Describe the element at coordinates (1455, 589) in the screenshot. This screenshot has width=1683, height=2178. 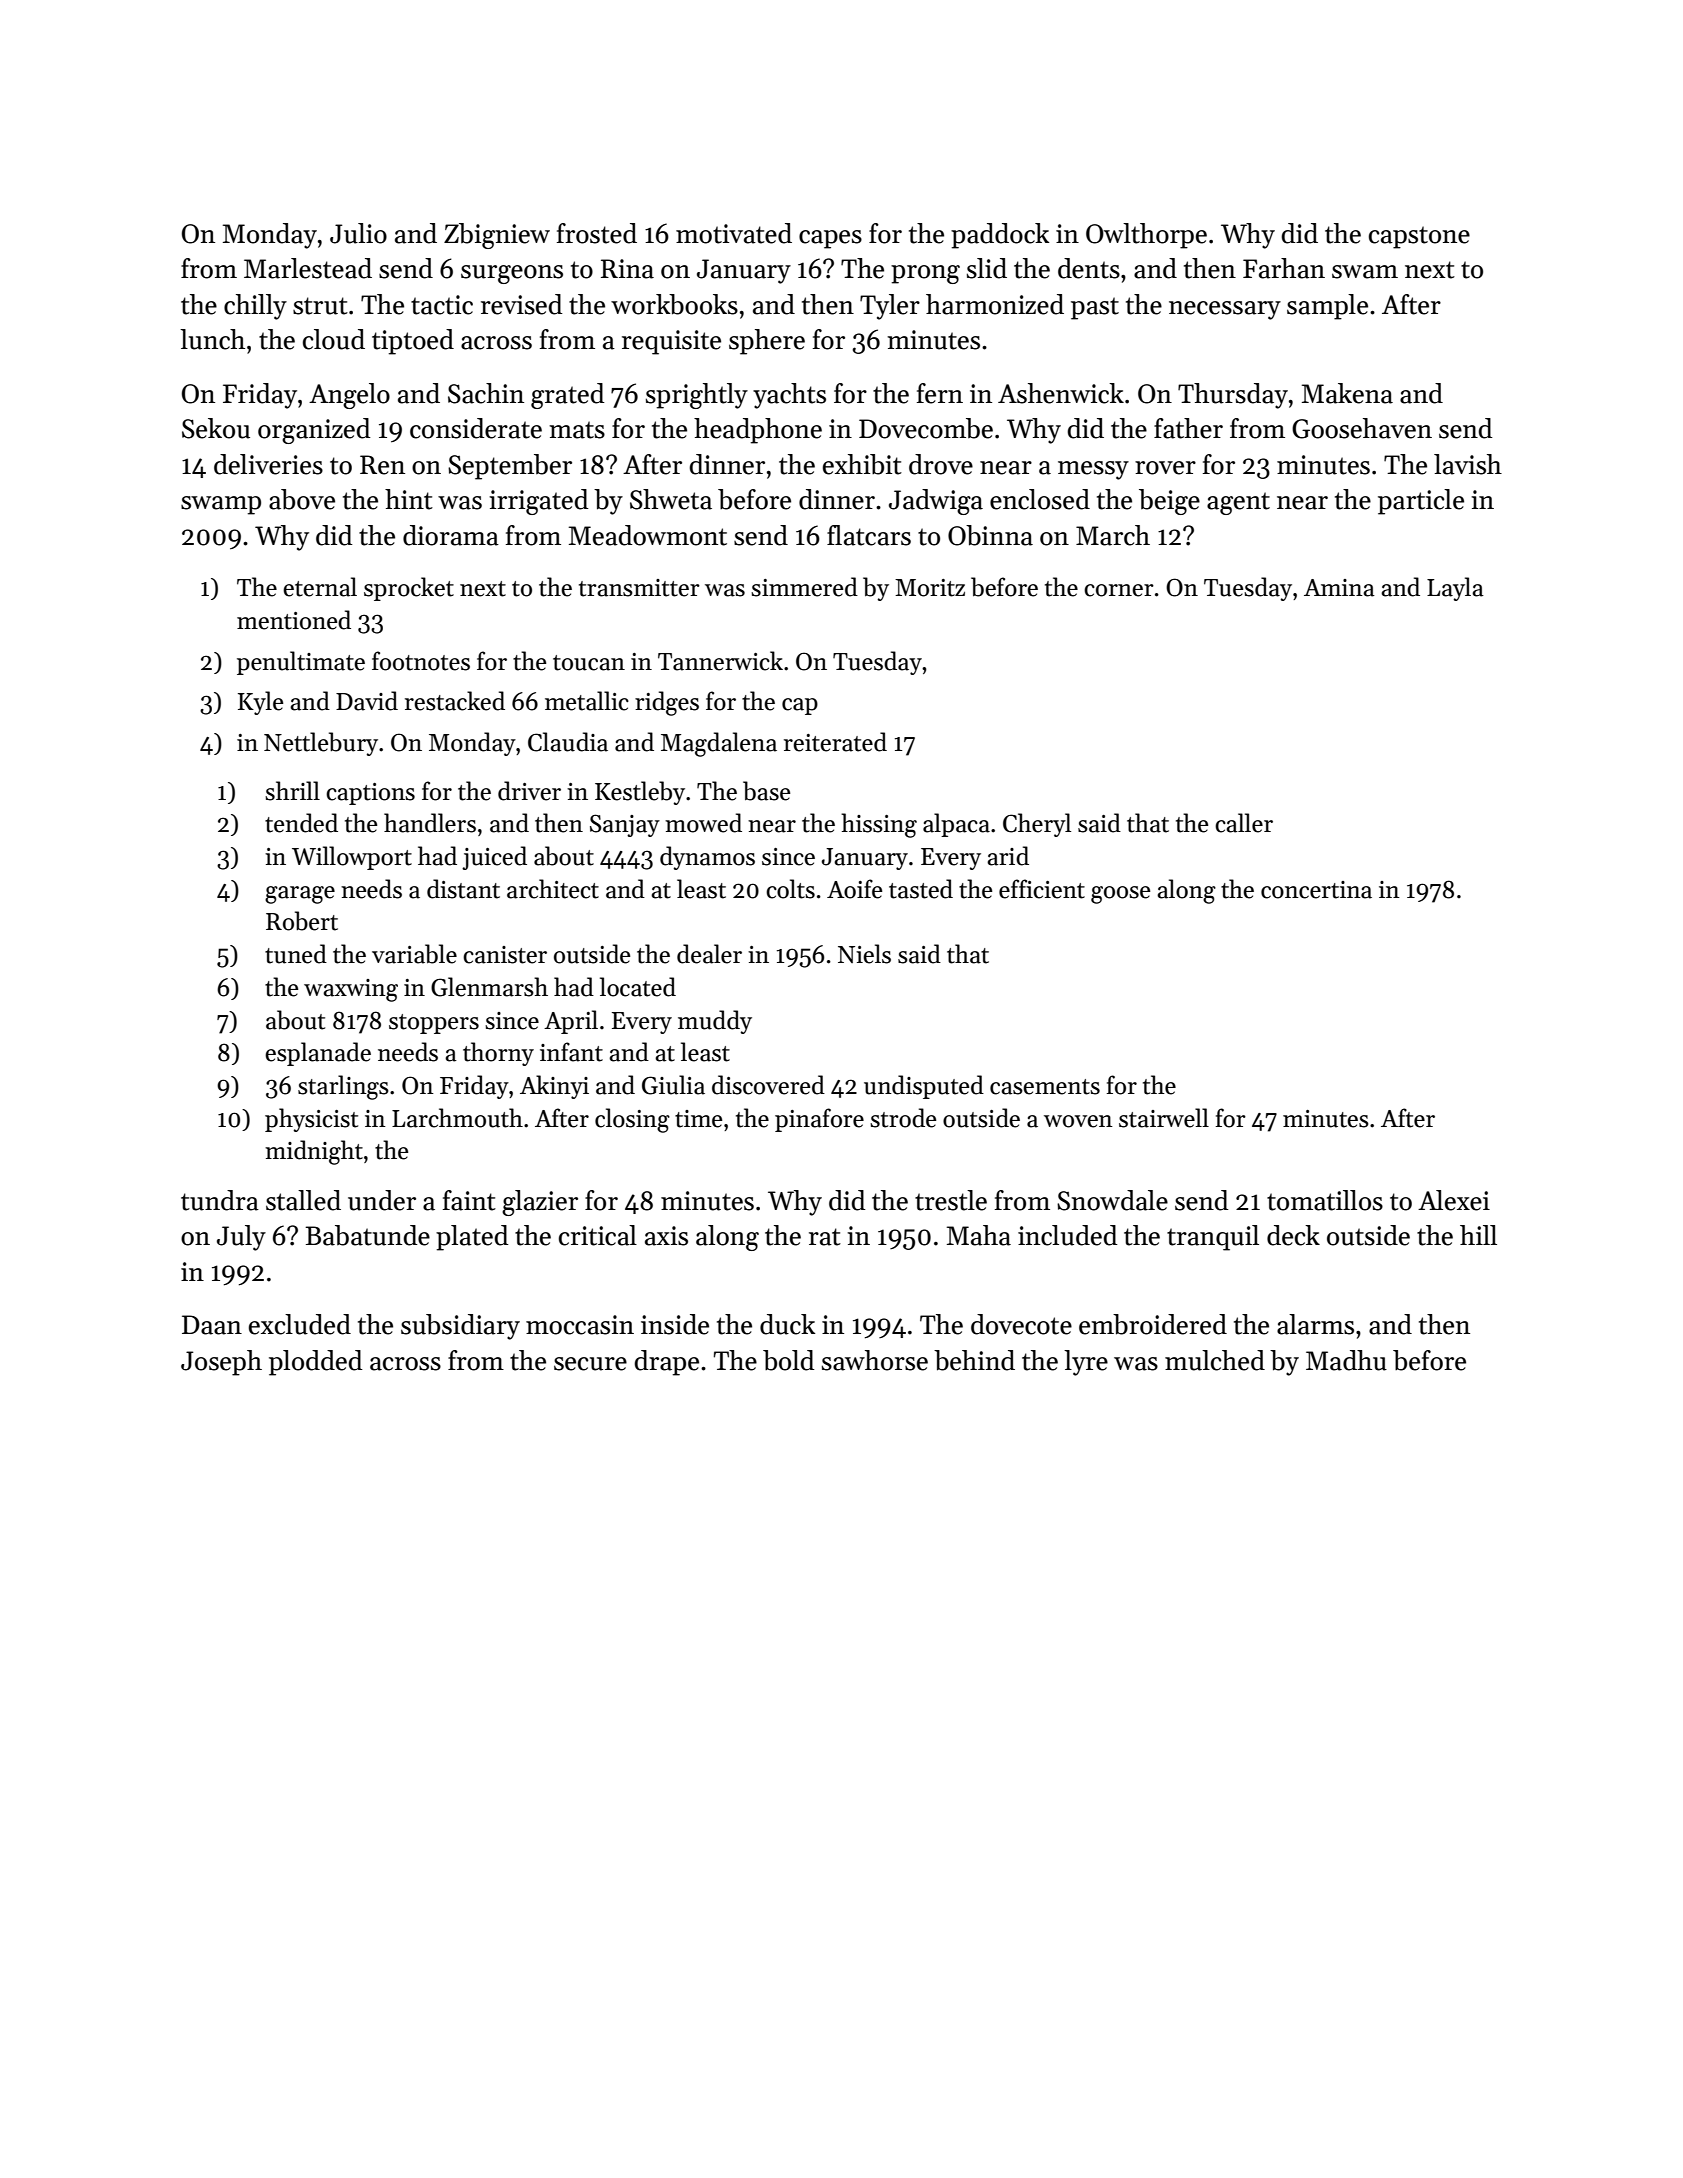
I see `Layla` at that location.
